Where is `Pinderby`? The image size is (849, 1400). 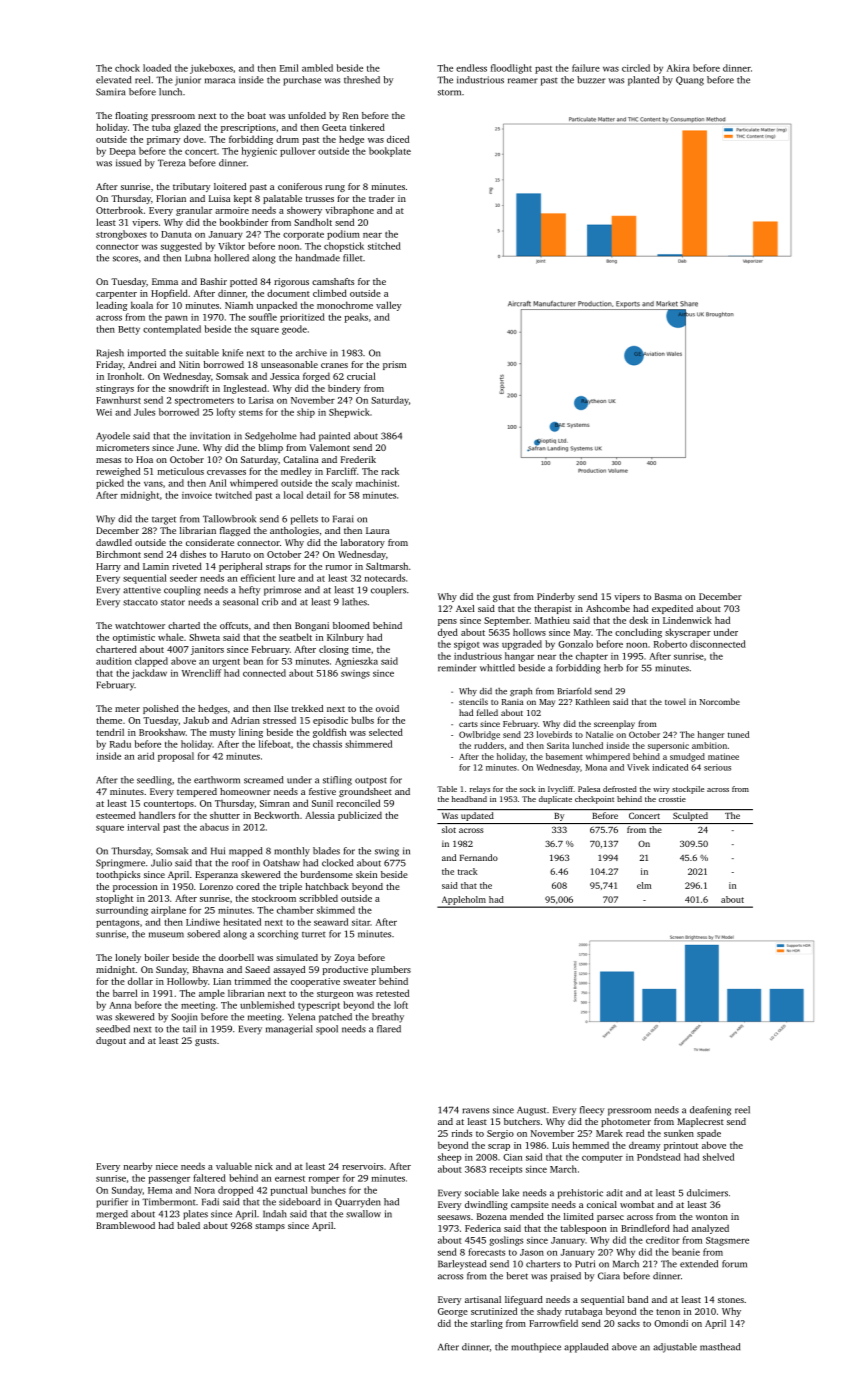 Pinderby is located at coordinates (556, 597).
